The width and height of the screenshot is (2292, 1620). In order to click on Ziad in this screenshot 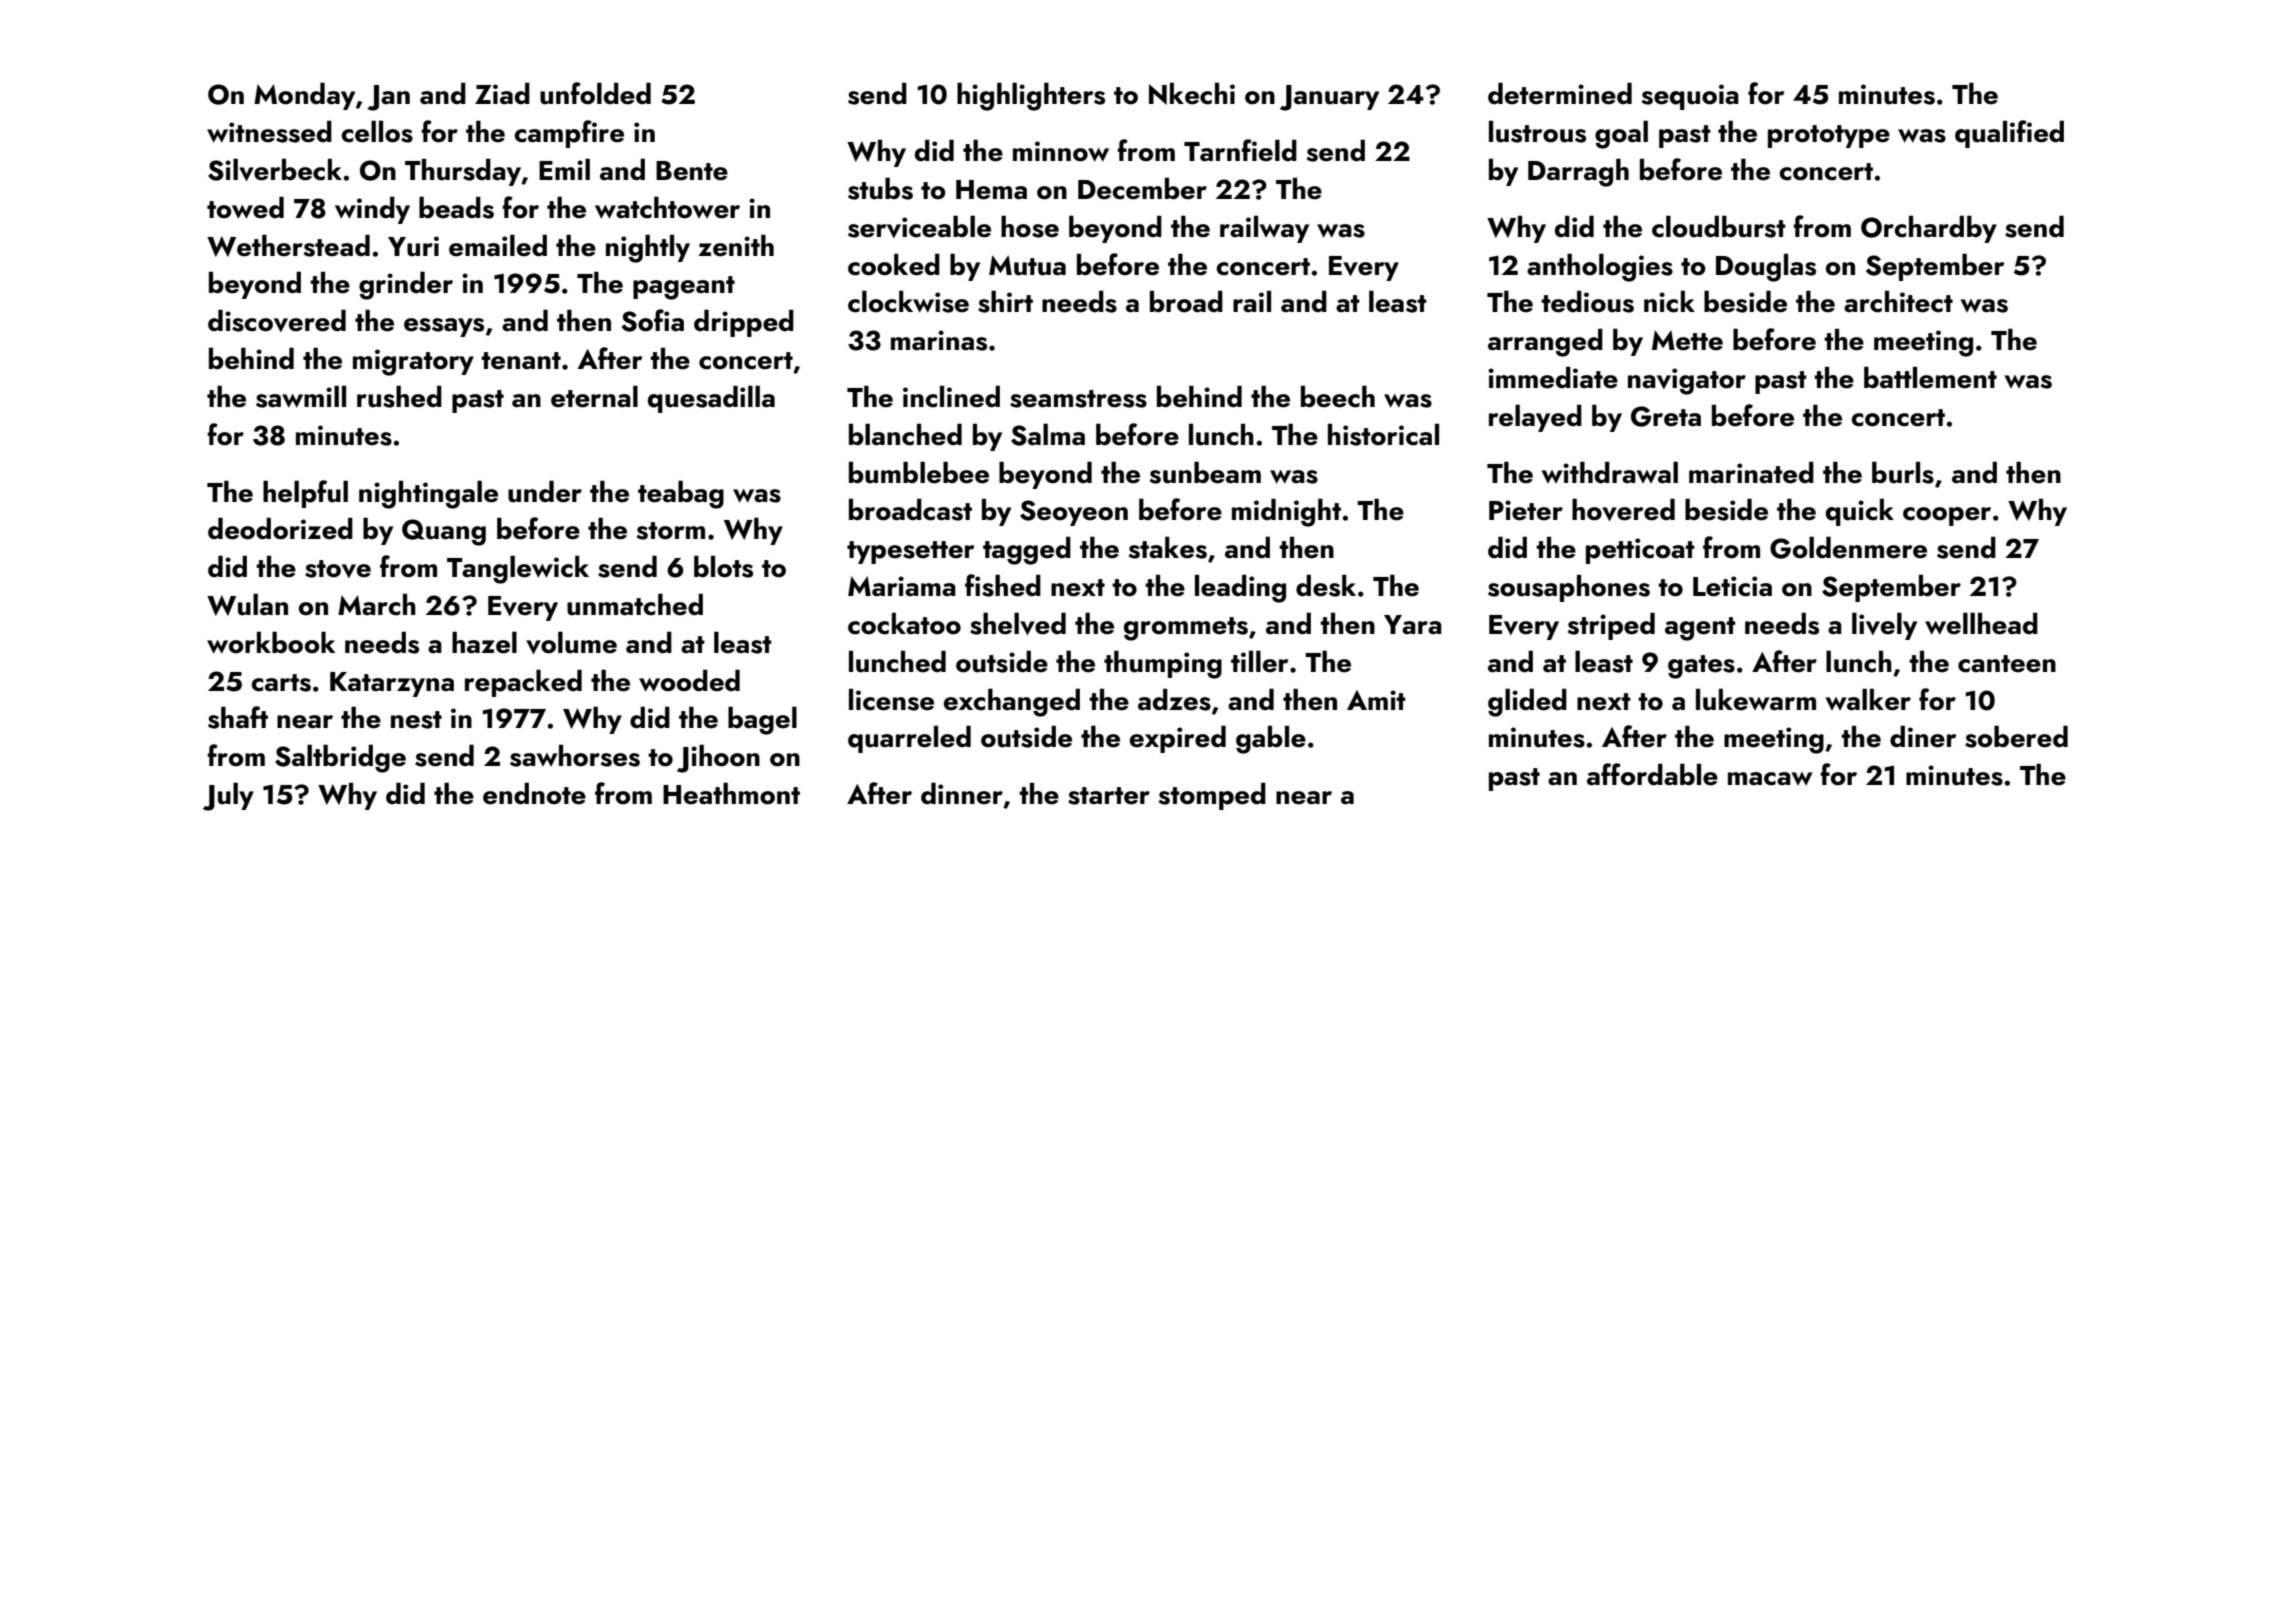, I will do `click(502, 93)`.
